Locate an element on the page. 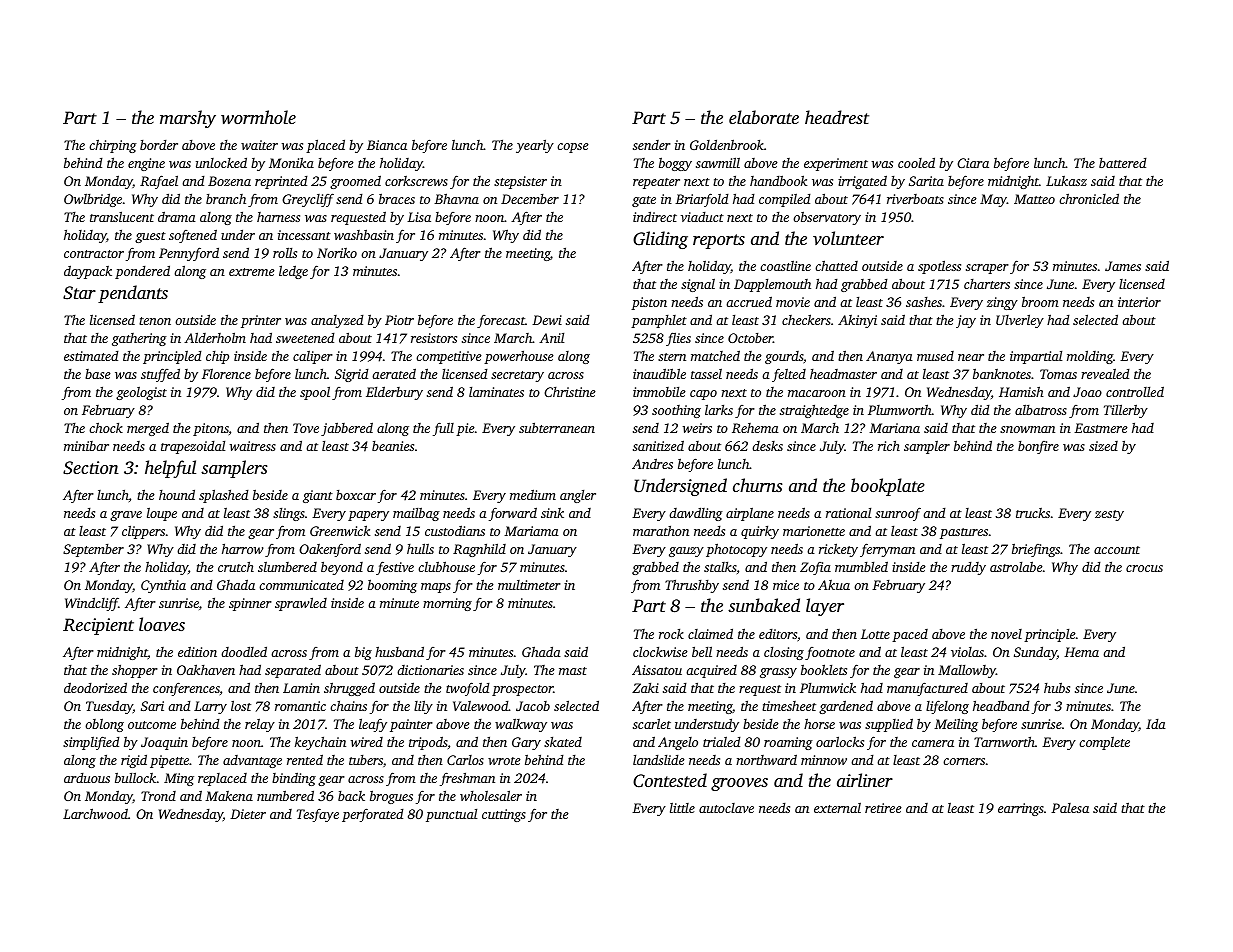  Goldenbrook is located at coordinates (727, 144).
